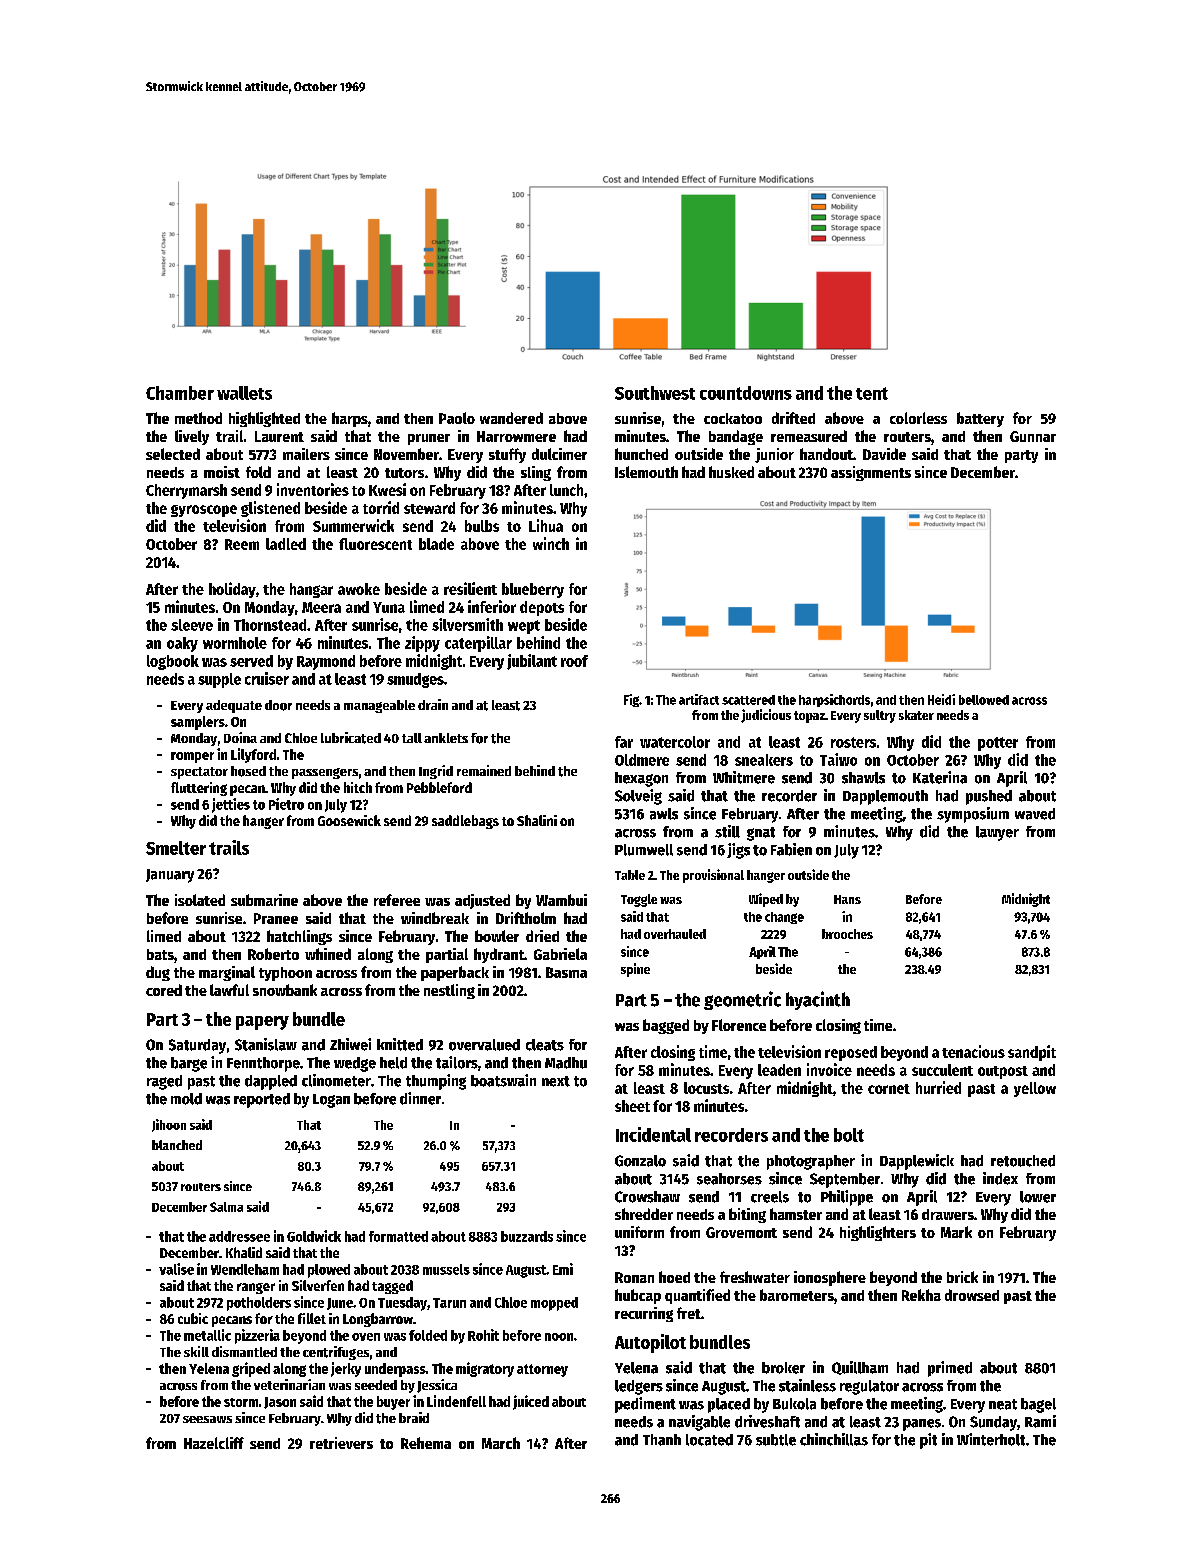 Image resolution: width=1202 pixels, height=1556 pixels. I want to click on stuffy, so click(507, 455).
